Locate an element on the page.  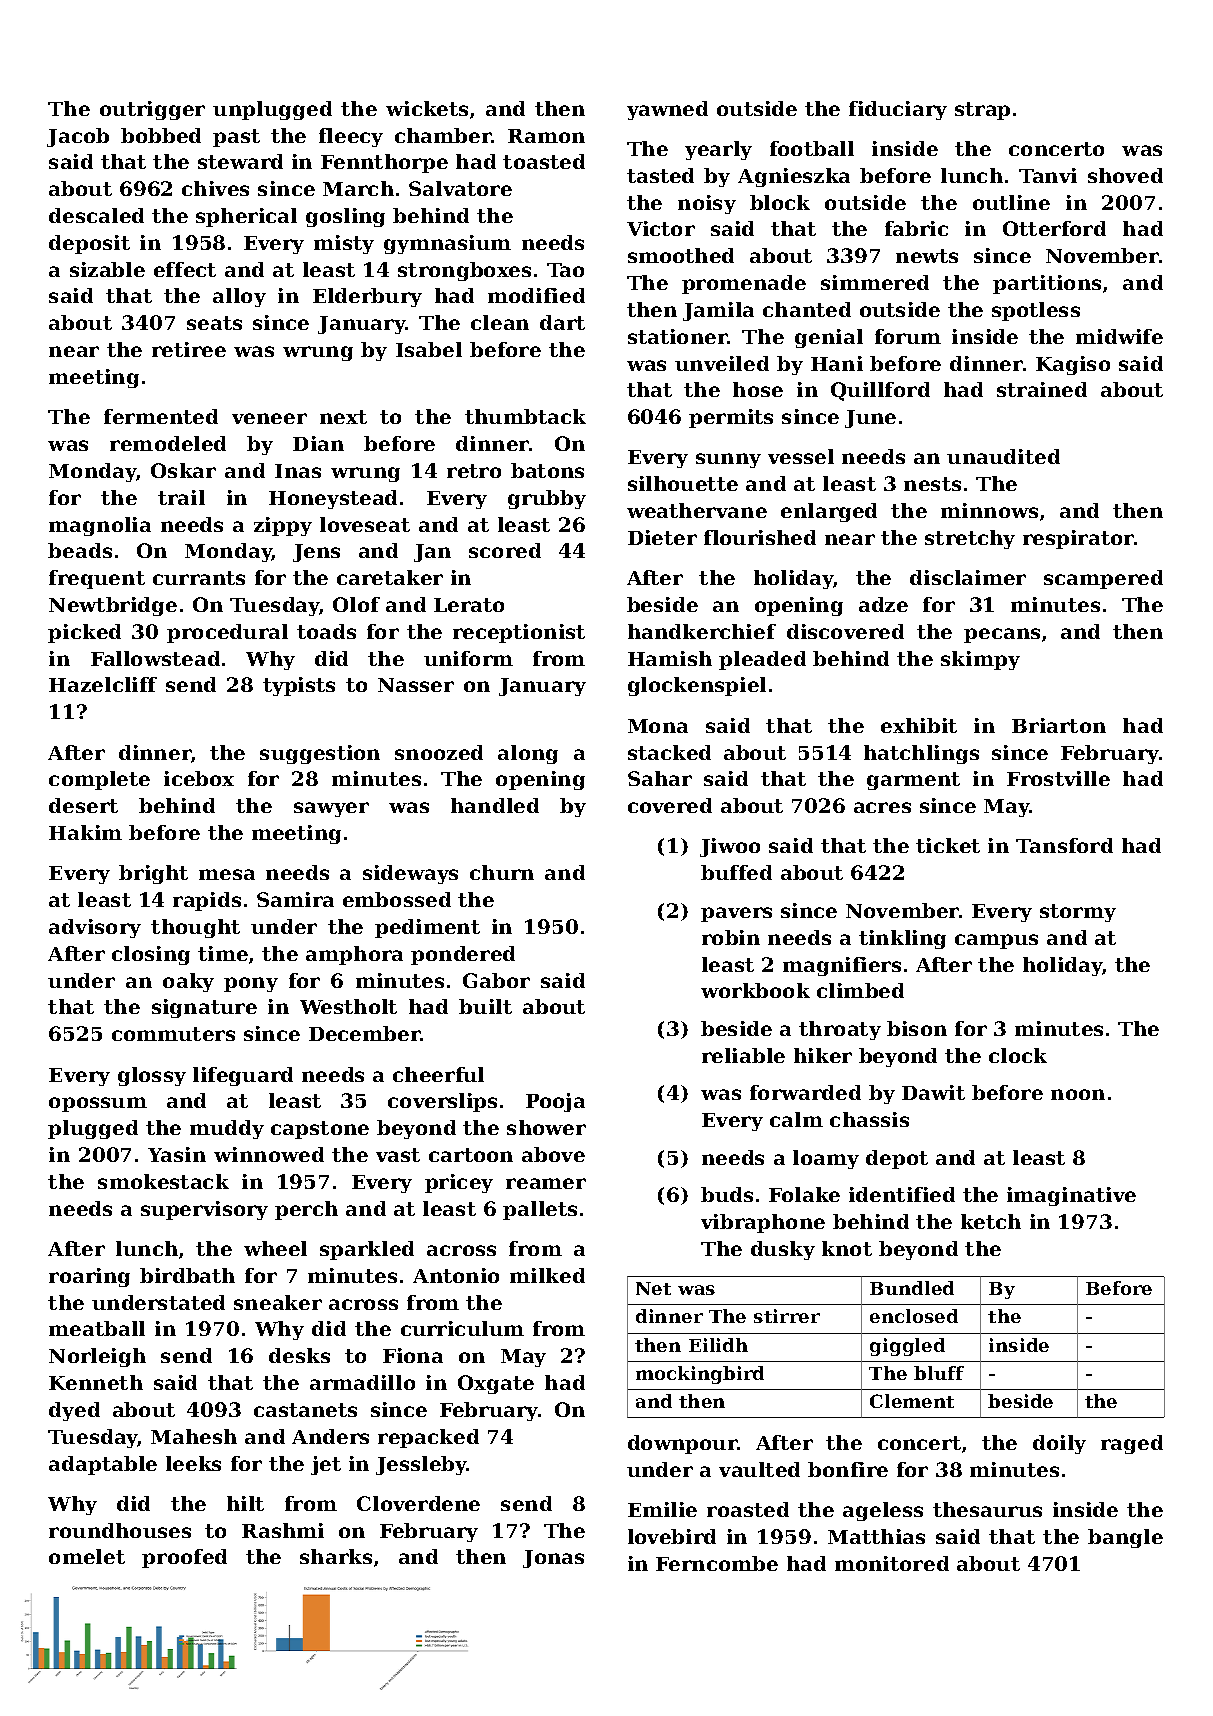
yawned is located at coordinates (667, 110).
